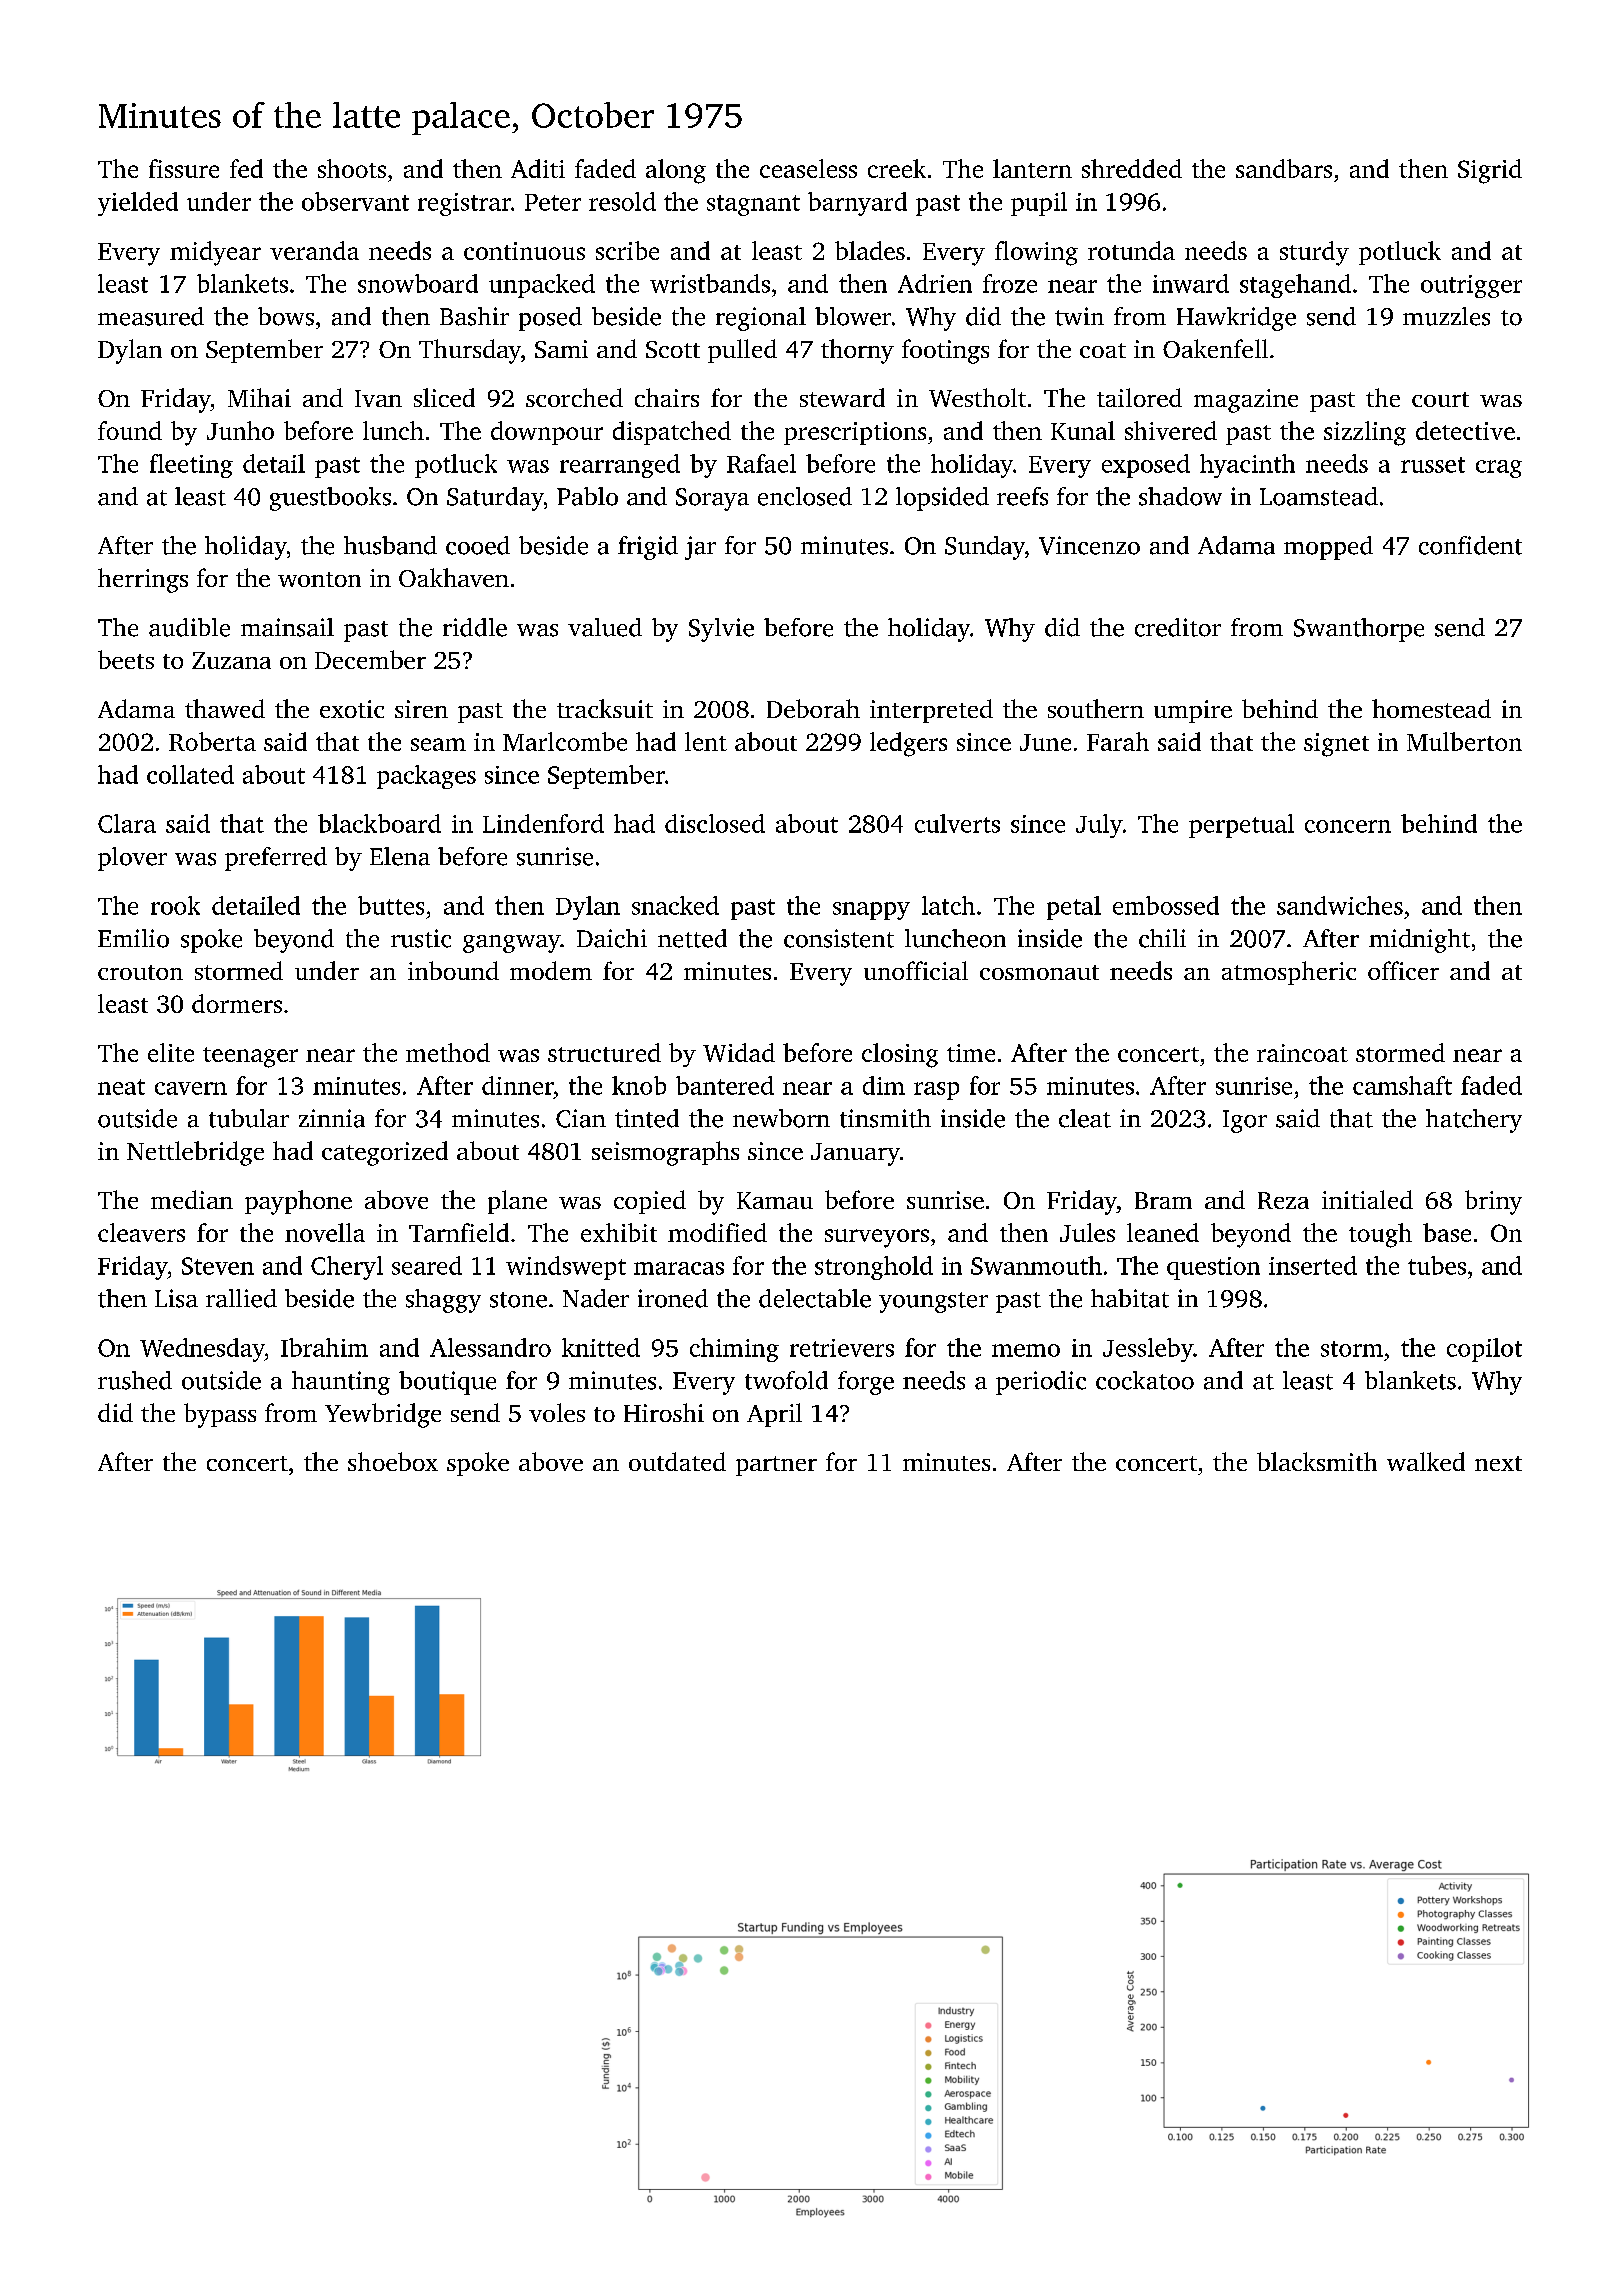  Describe the element at coordinates (1403, 970) in the page. I see `officer` at that location.
